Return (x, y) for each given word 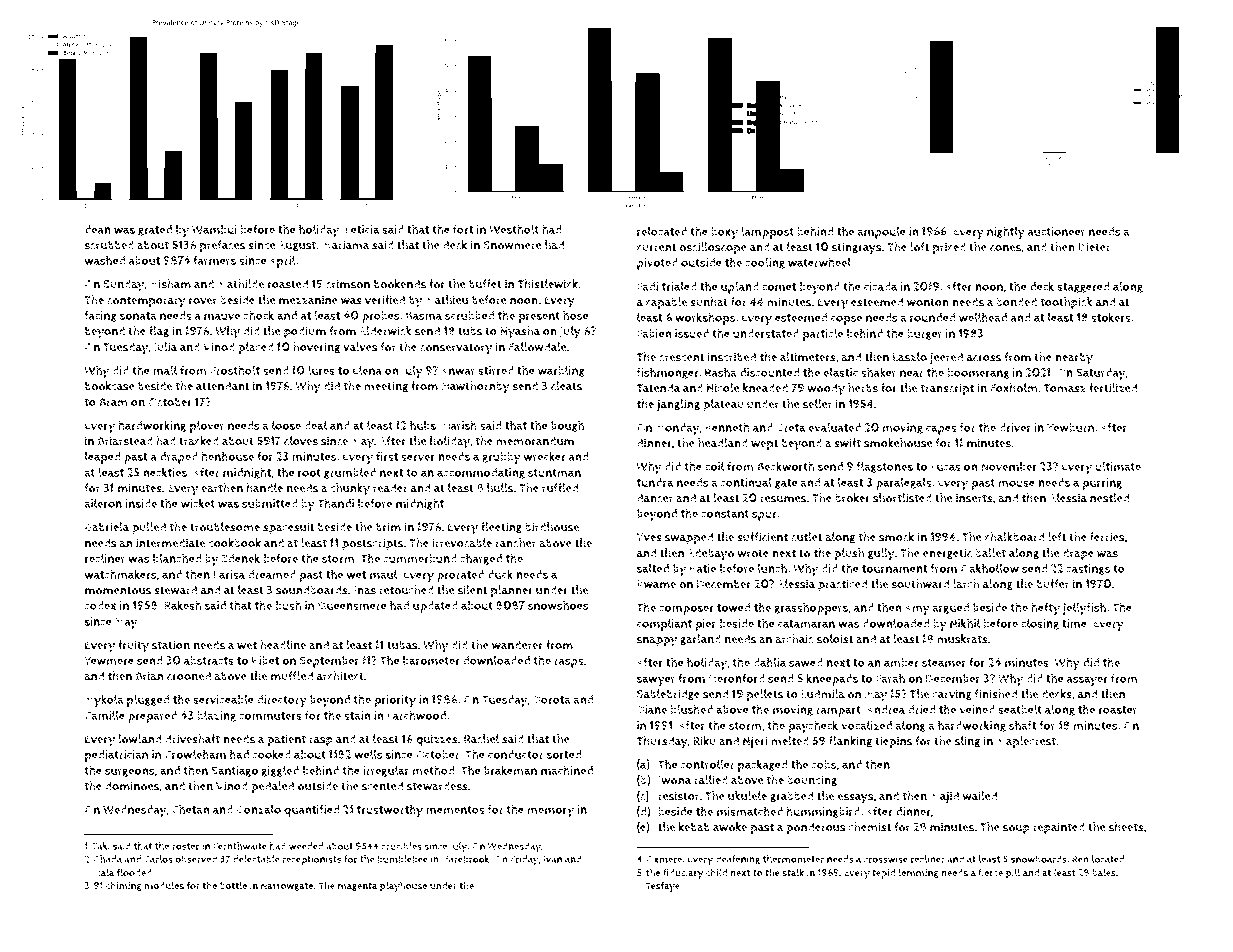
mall (165, 370)
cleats (566, 386)
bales (1104, 872)
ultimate (1118, 466)
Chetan (190, 809)
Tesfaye (663, 887)
